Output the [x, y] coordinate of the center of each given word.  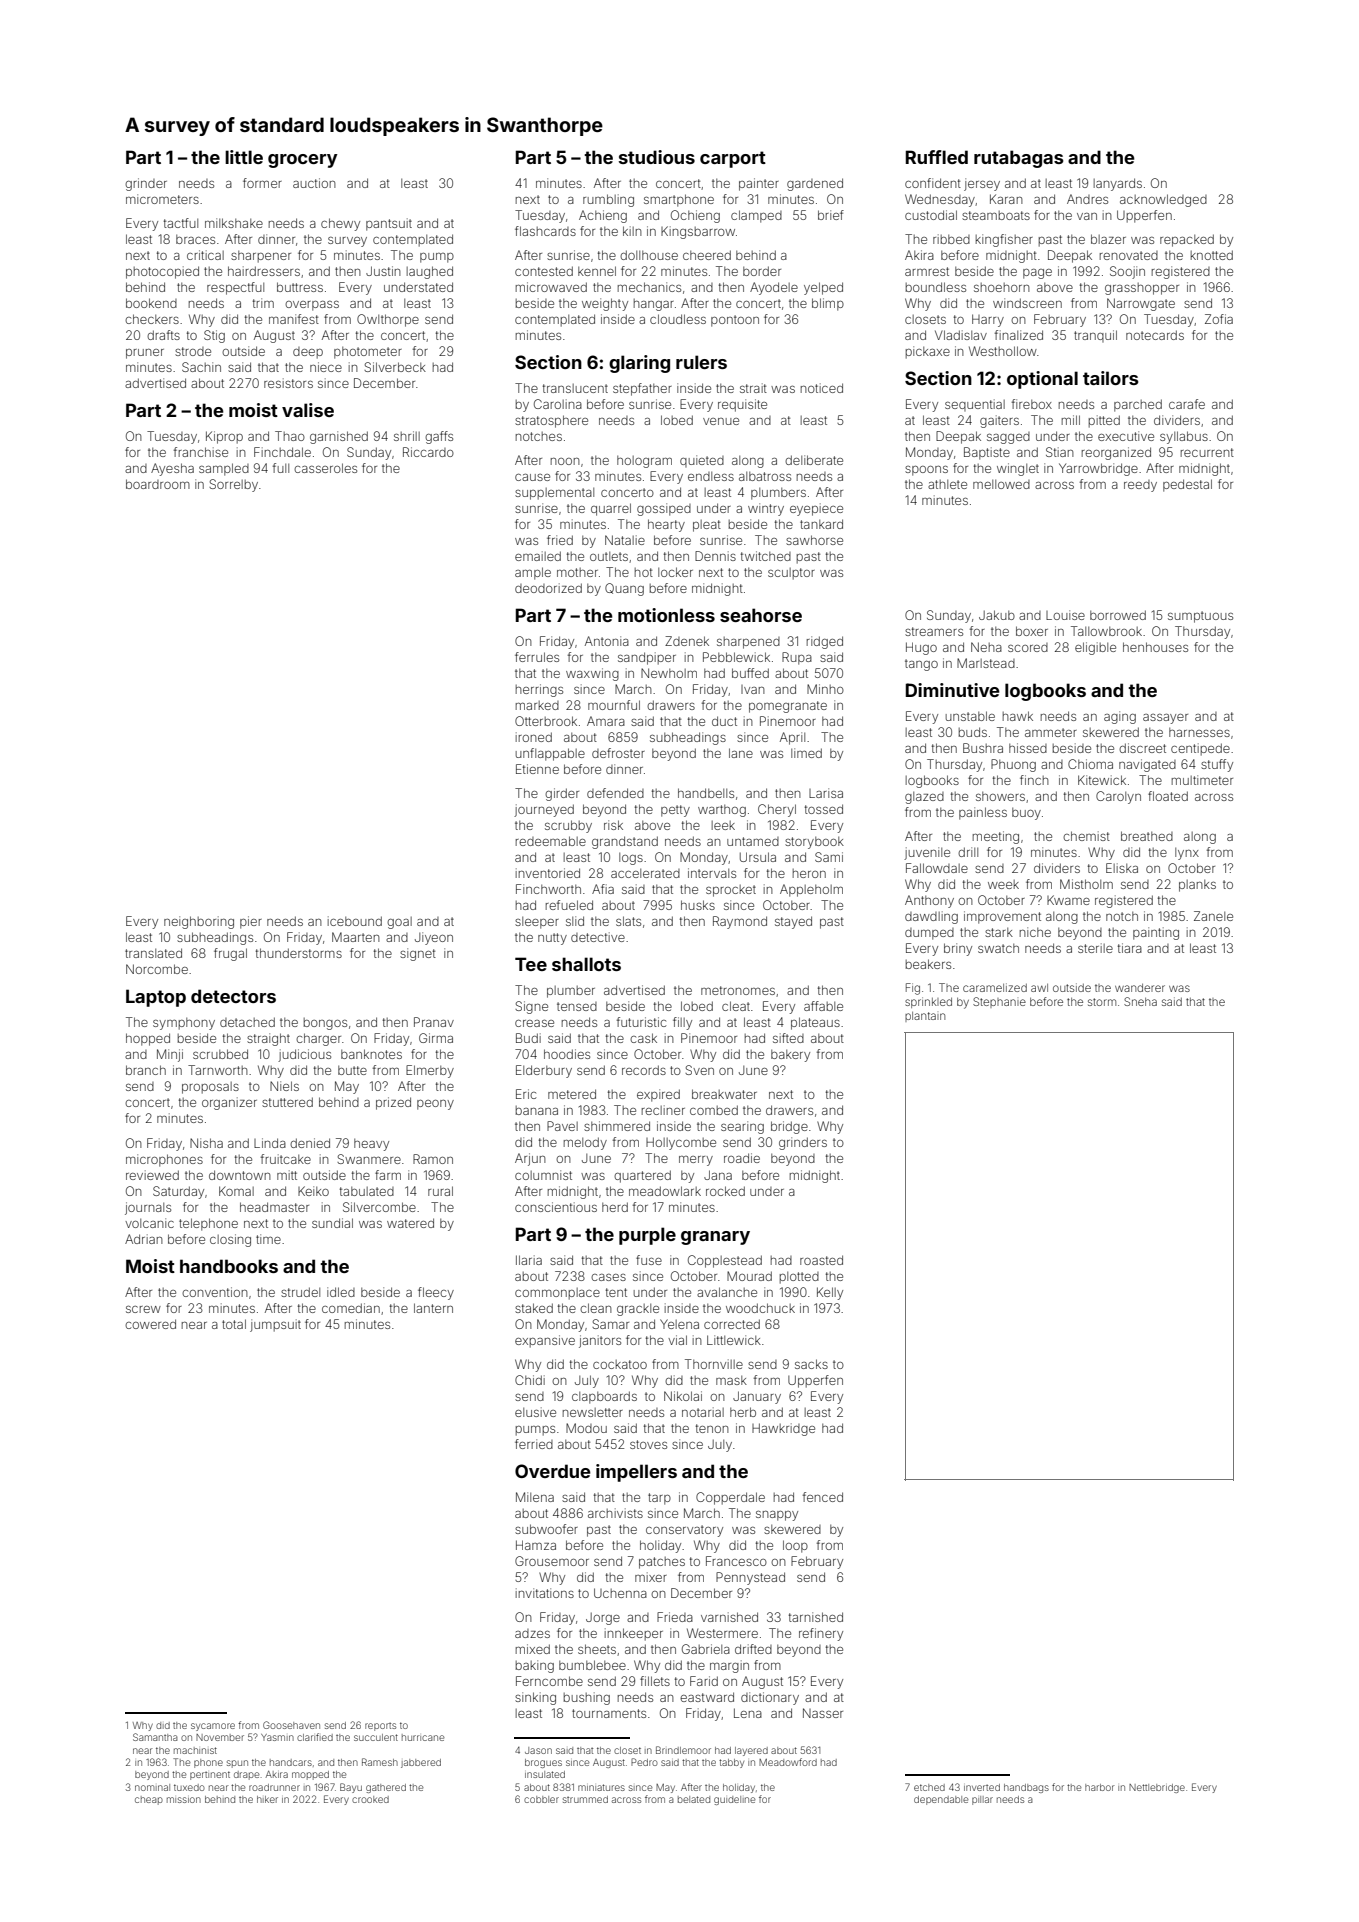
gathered [386, 1788]
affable [823, 1006]
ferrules [537, 657]
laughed [430, 272]
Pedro [644, 1762]
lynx [1187, 854]
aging [1120, 717]
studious [657, 157]
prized [393, 1103]
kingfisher [1004, 240]
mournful [614, 705]
